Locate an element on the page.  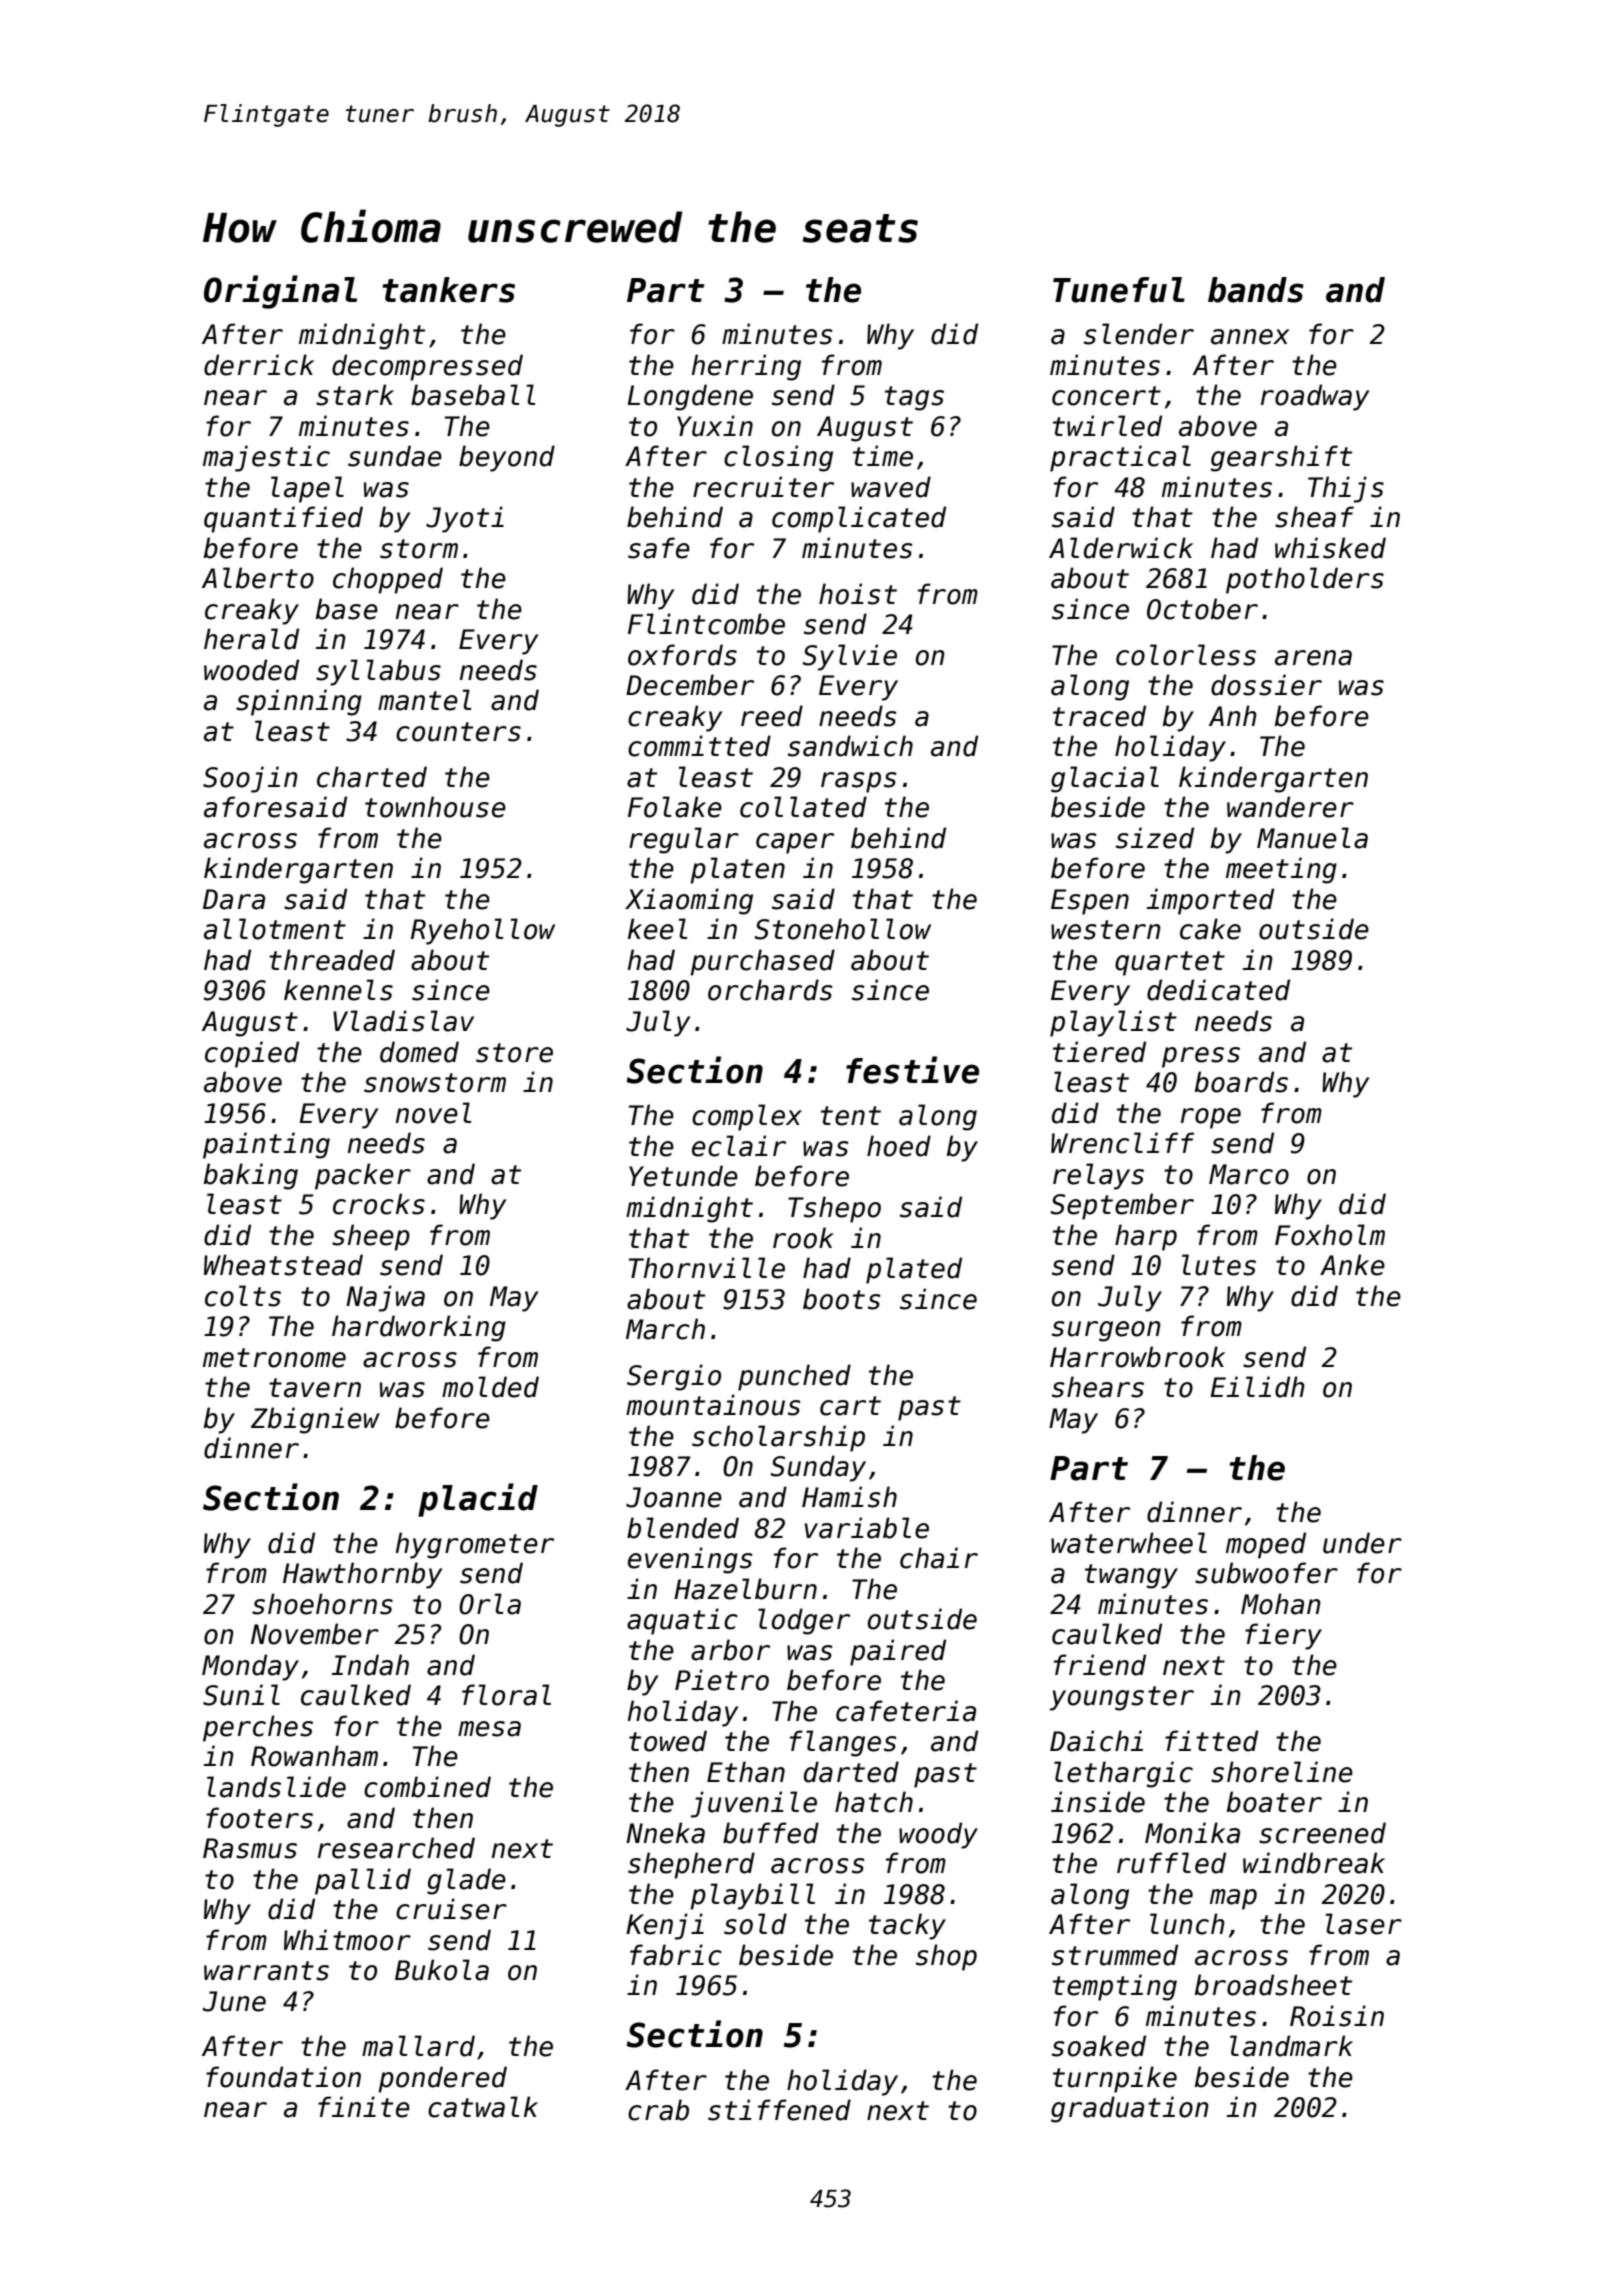
allotment is located at coordinates (275, 929).
